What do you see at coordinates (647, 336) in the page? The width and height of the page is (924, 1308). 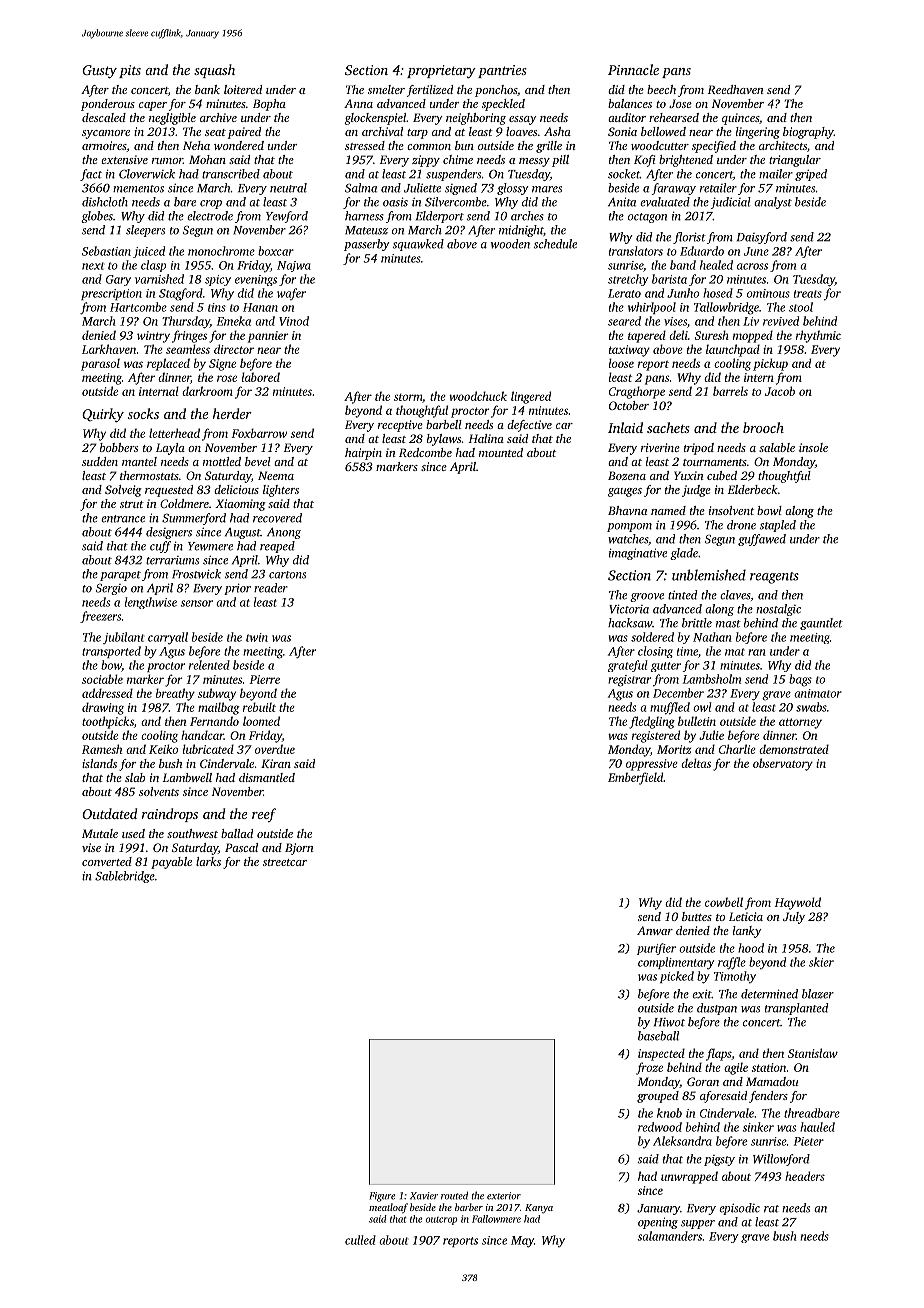 I see `tapered` at bounding box center [647, 336].
